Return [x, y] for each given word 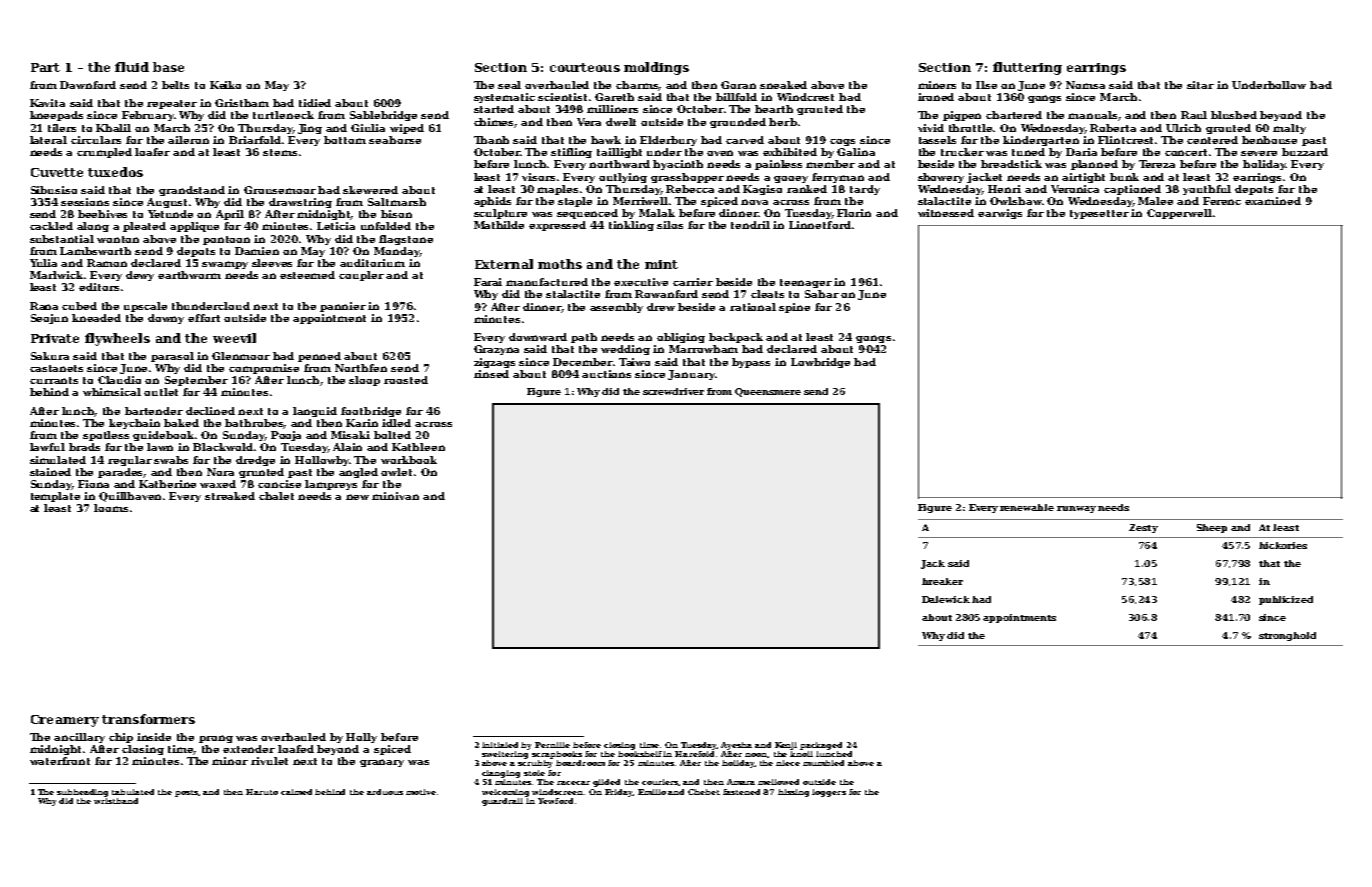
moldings [656, 68]
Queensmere [768, 392]
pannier [343, 307]
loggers [829, 793]
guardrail [502, 802]
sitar [1200, 85]
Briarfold [255, 140]
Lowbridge [820, 363]
